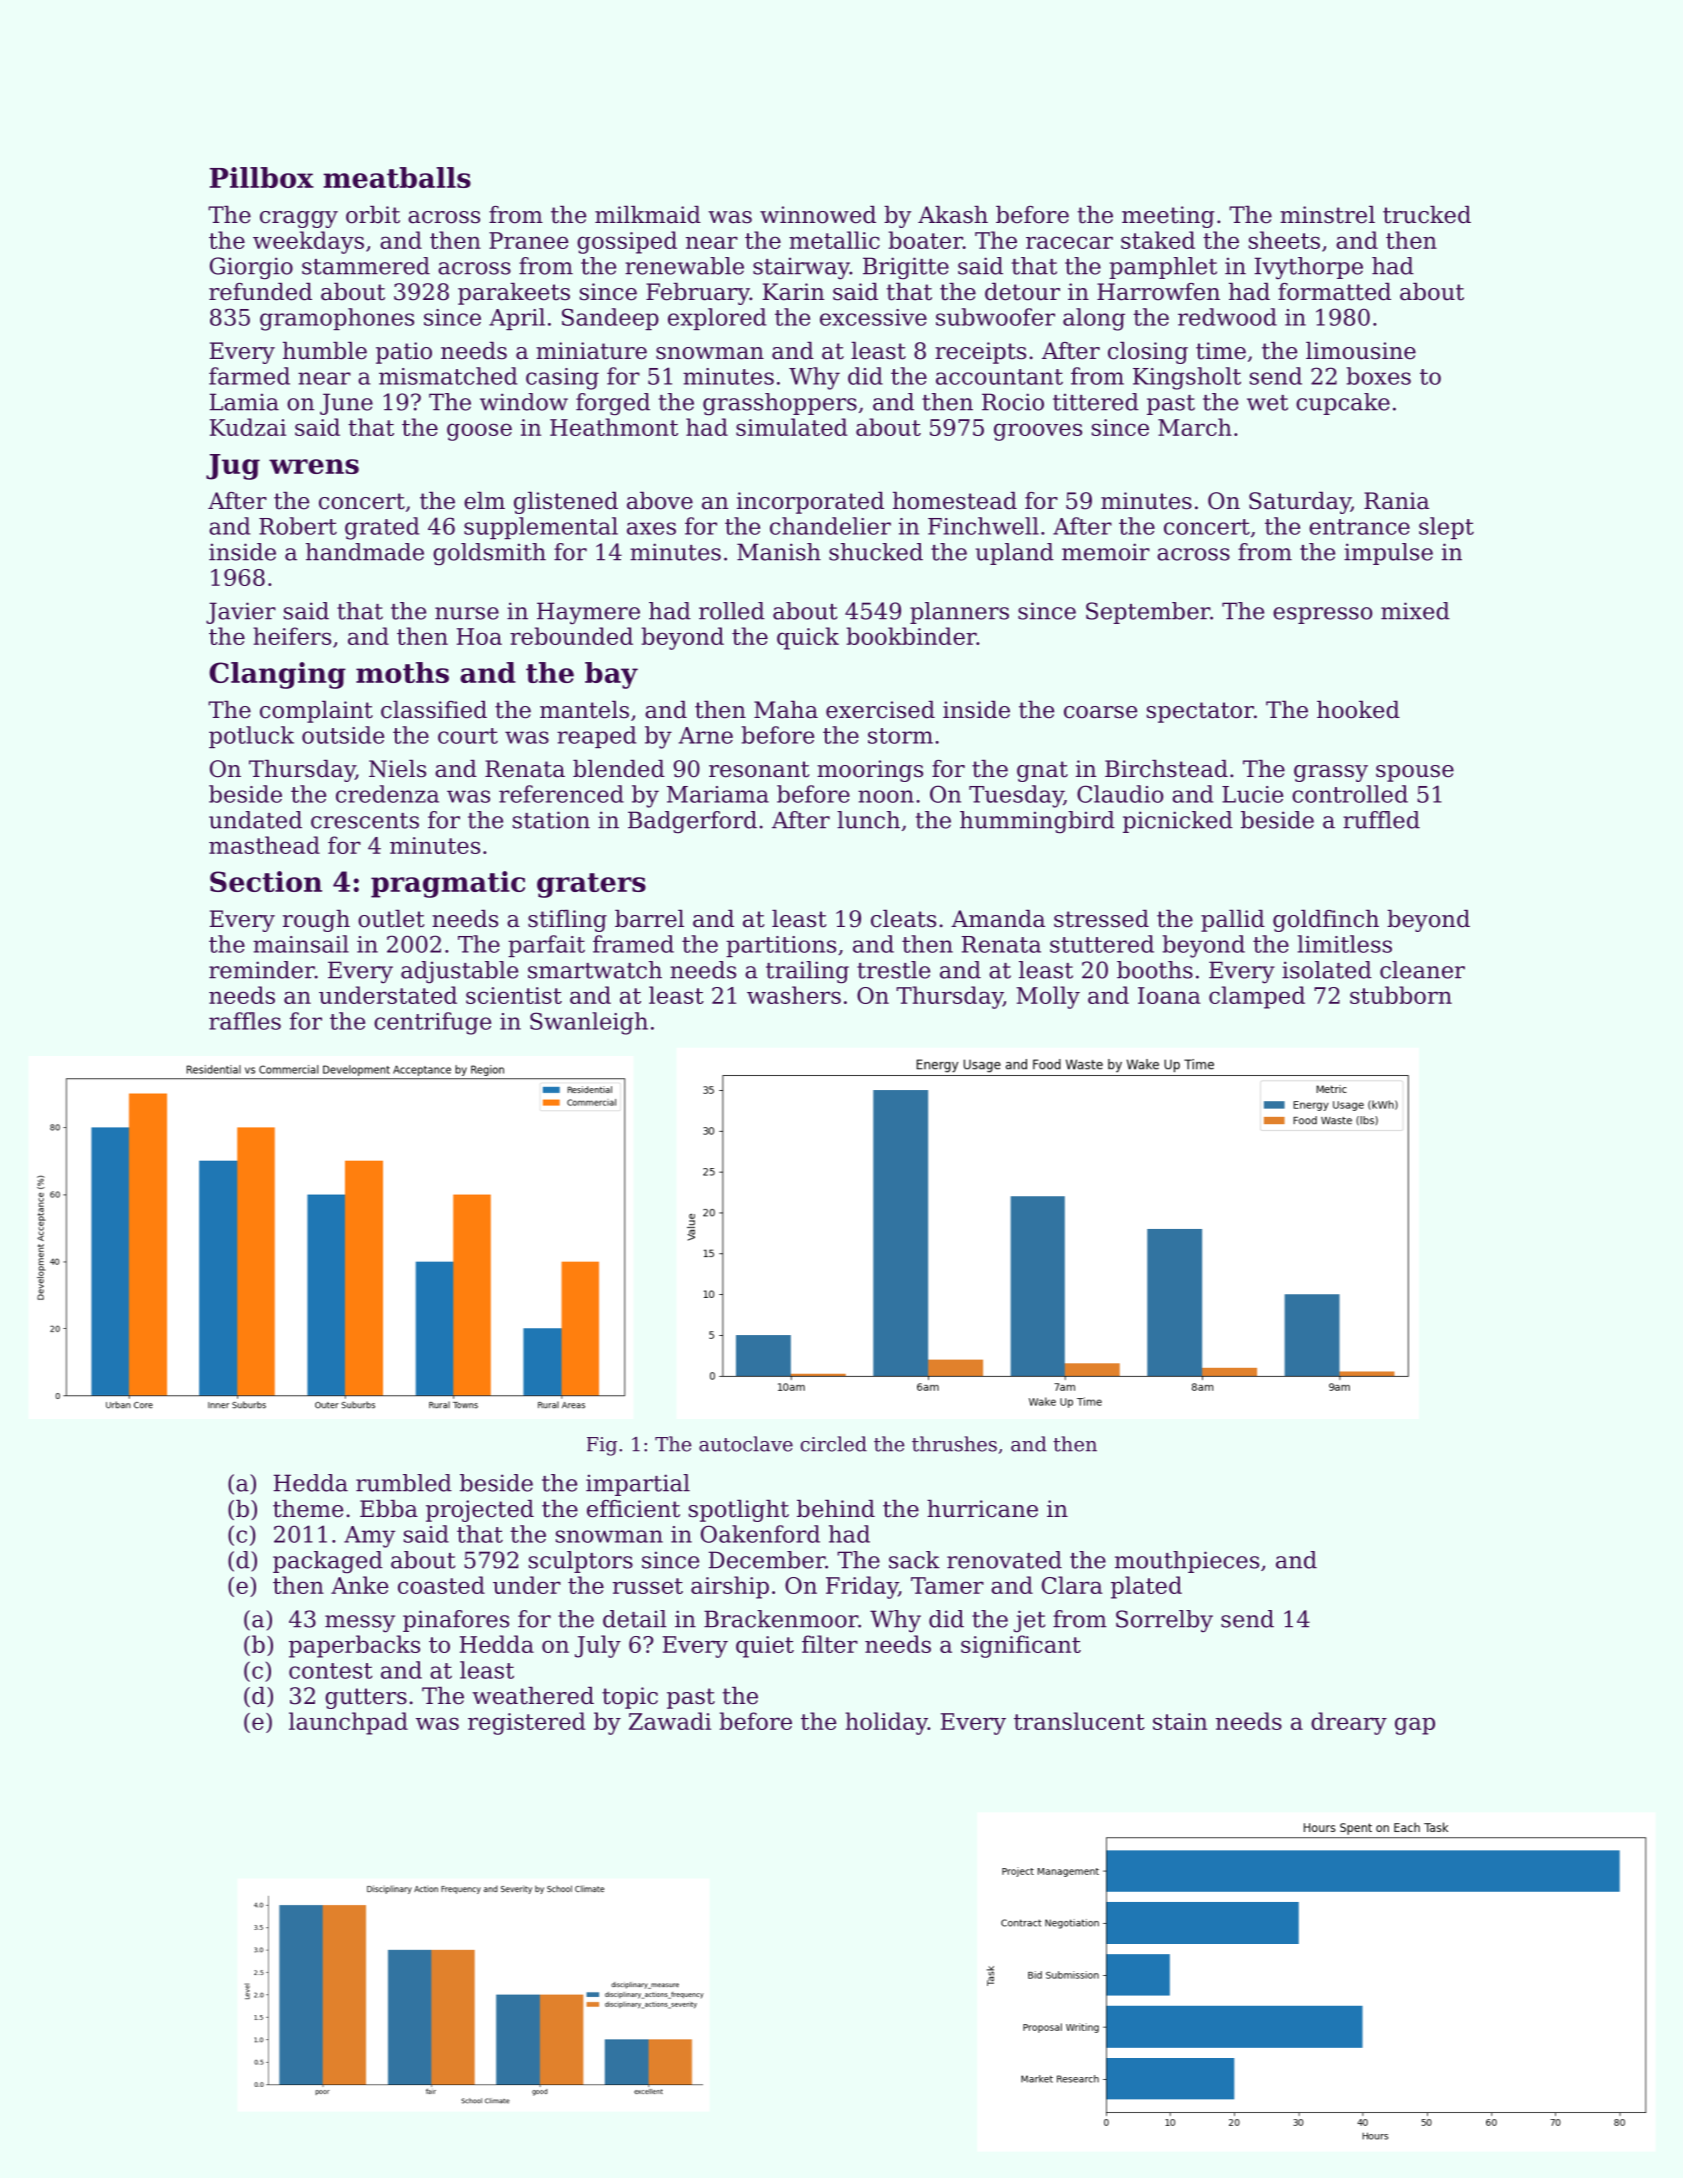  What do you see at coordinates (1331, 773) in the screenshot?
I see `grassy` at bounding box center [1331, 773].
